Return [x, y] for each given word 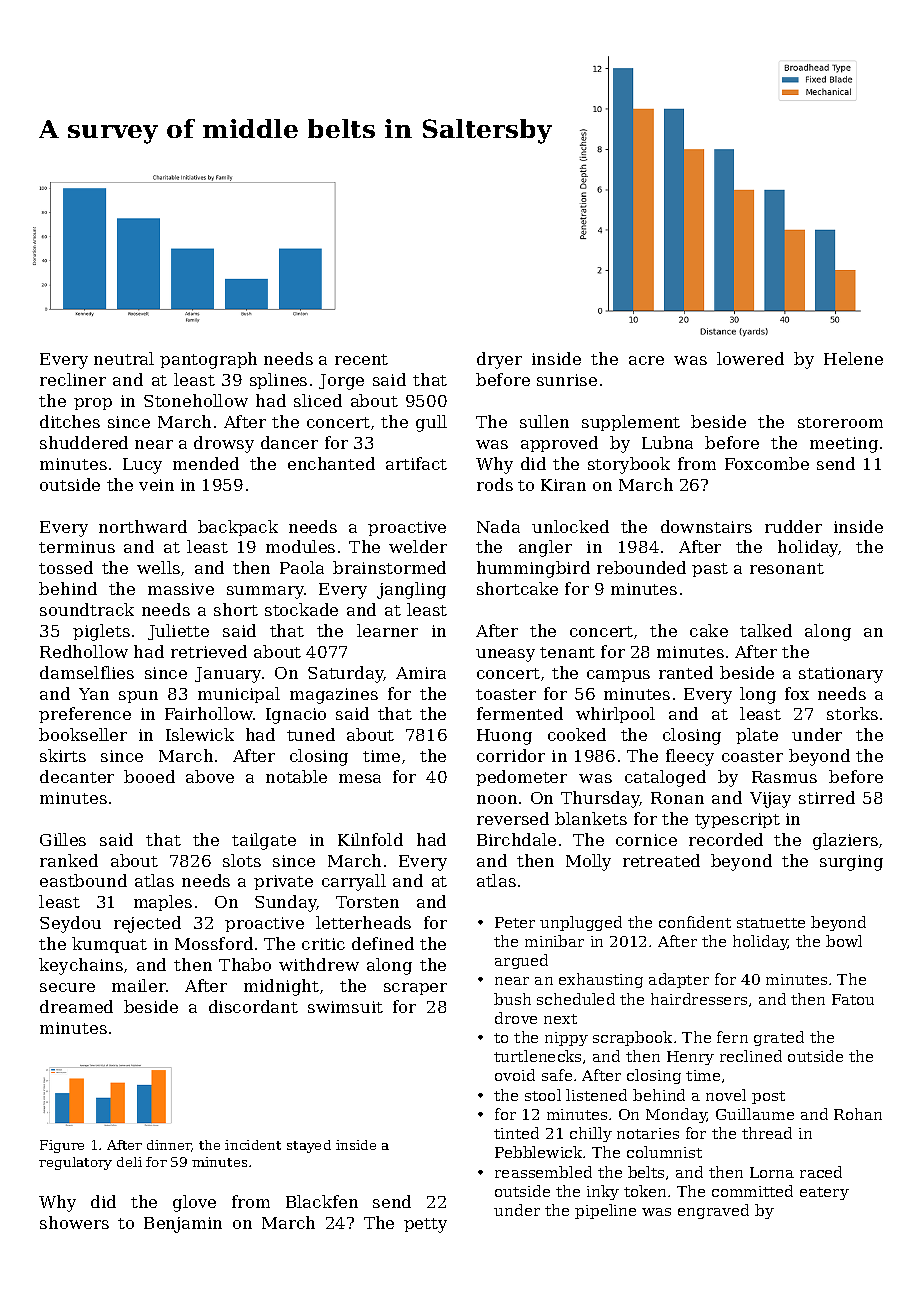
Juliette [178, 632]
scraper [415, 989]
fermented [520, 713]
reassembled [543, 1172]
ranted [686, 672]
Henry [690, 1058]
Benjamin [183, 1225]
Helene [853, 358]
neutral [124, 358]
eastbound [83, 880]
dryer [499, 360]
